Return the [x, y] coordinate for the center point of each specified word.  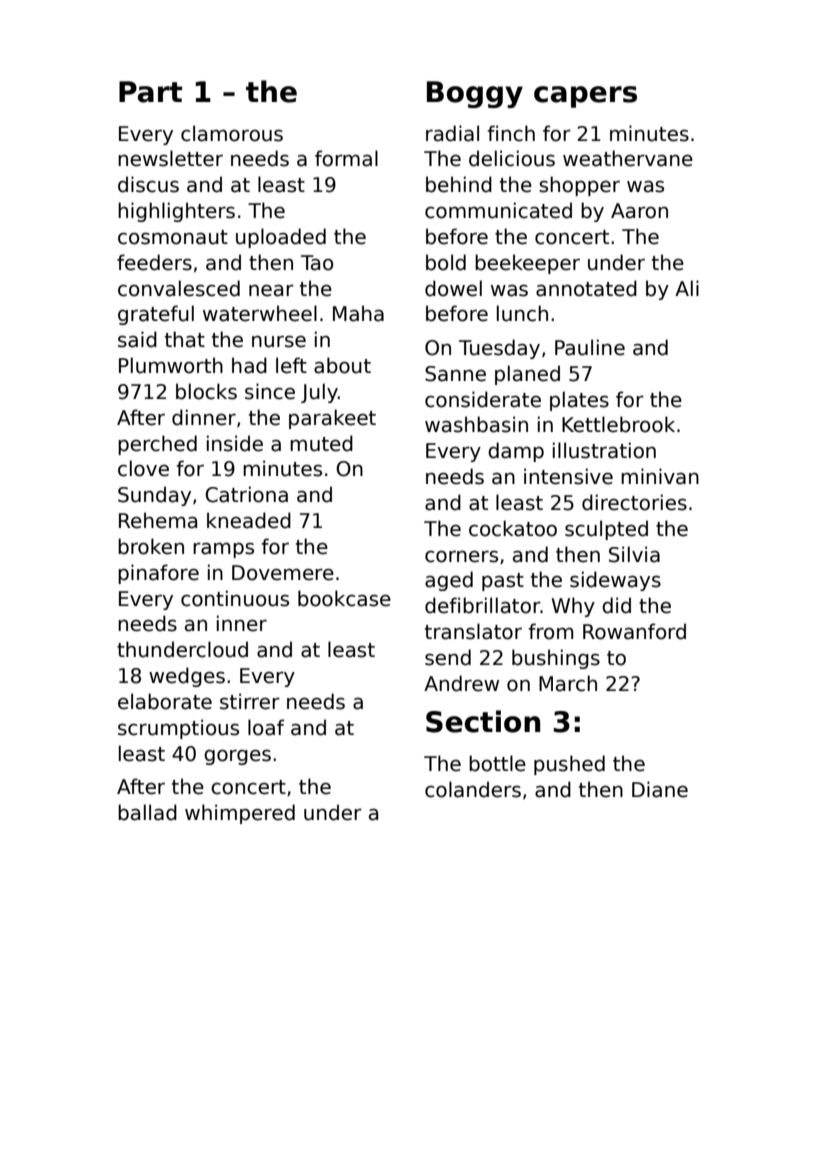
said [137, 339]
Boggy [475, 94]
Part [150, 92]
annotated [586, 288]
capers [585, 97]
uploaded [281, 238]
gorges [237, 757]
